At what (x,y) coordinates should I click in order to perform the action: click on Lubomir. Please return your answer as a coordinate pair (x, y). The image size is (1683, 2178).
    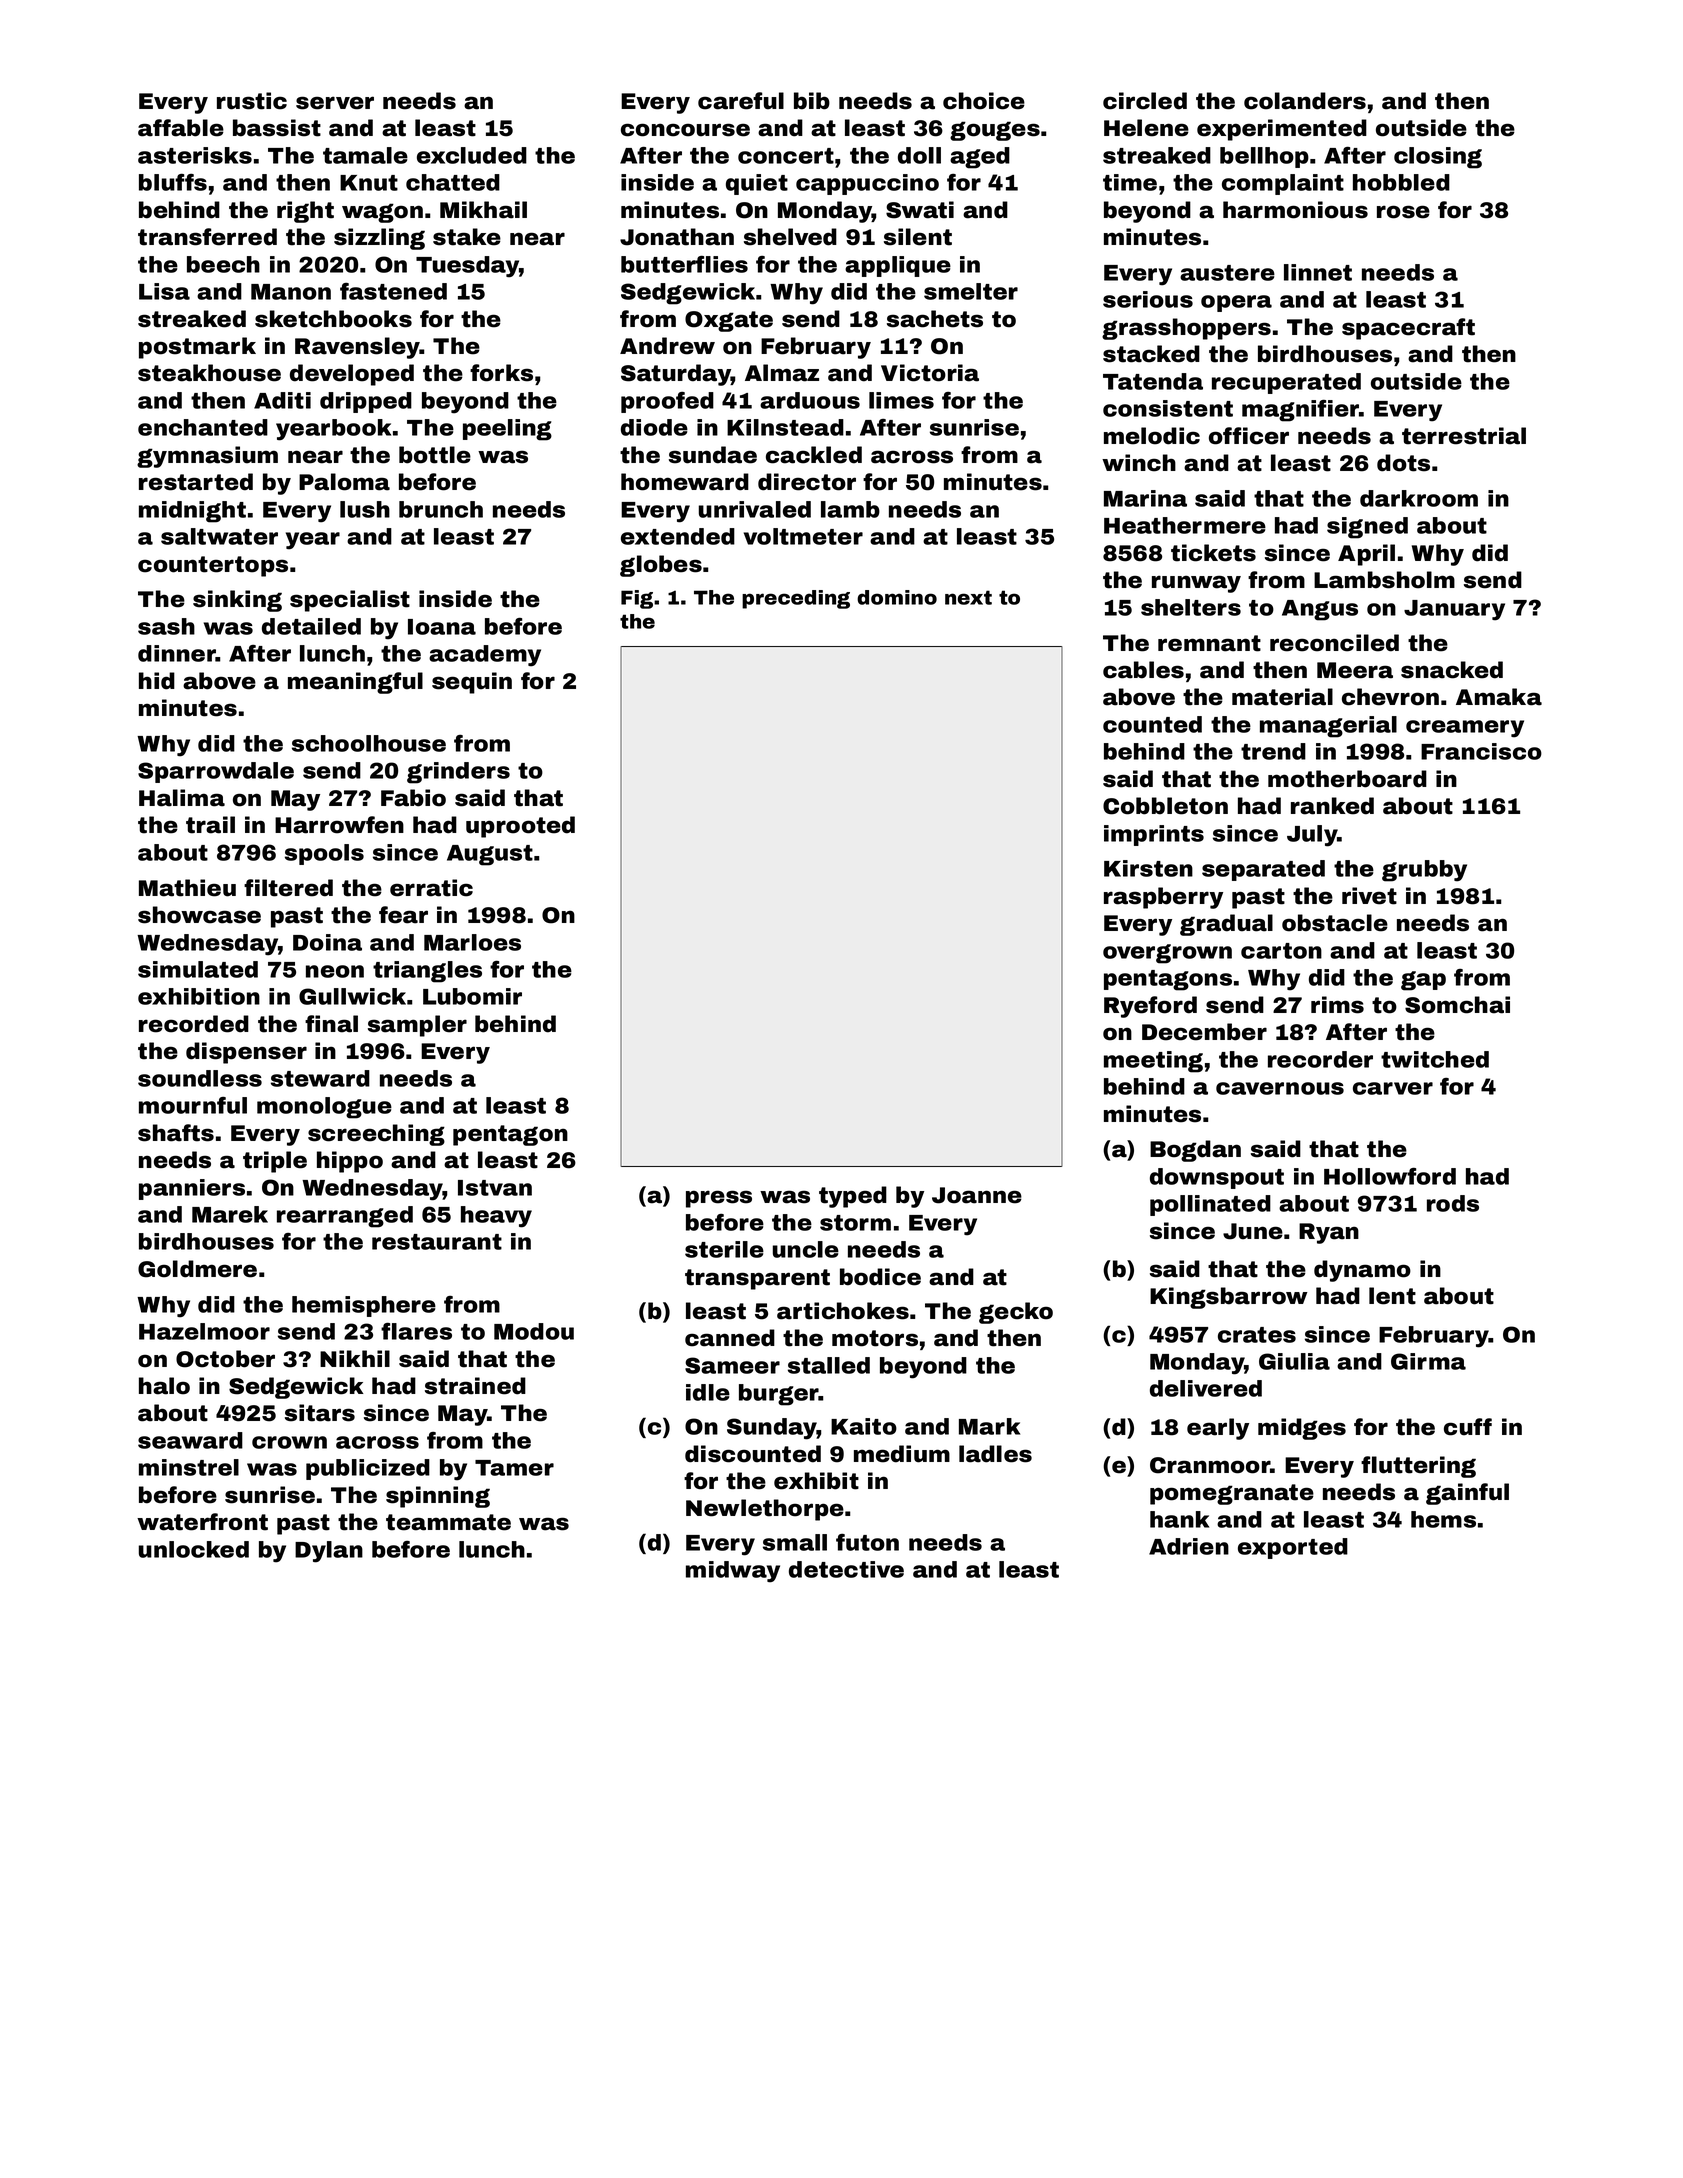
    Looking at the image, I should click on (472, 996).
